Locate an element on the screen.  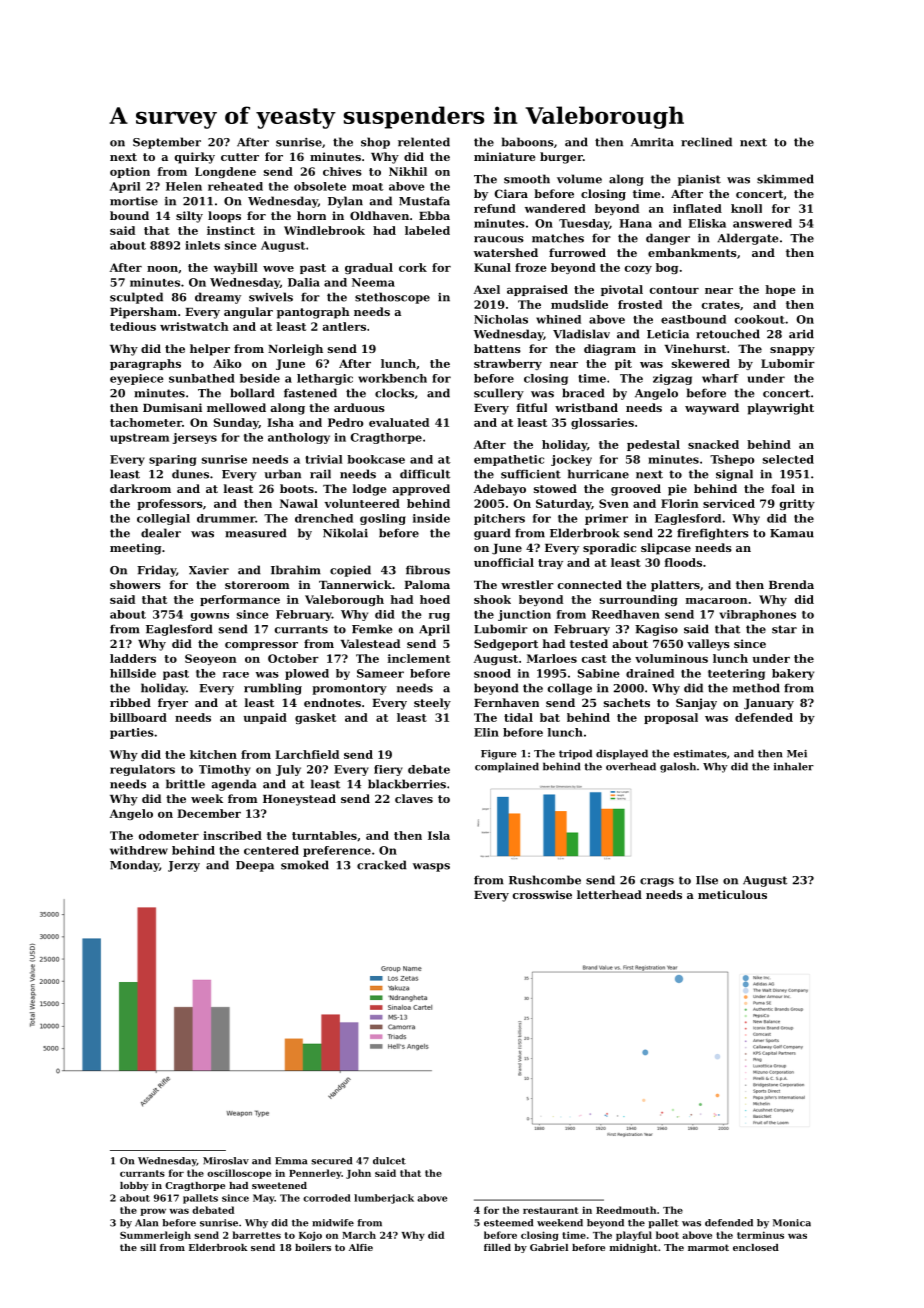
agenda is located at coordinates (234, 785).
